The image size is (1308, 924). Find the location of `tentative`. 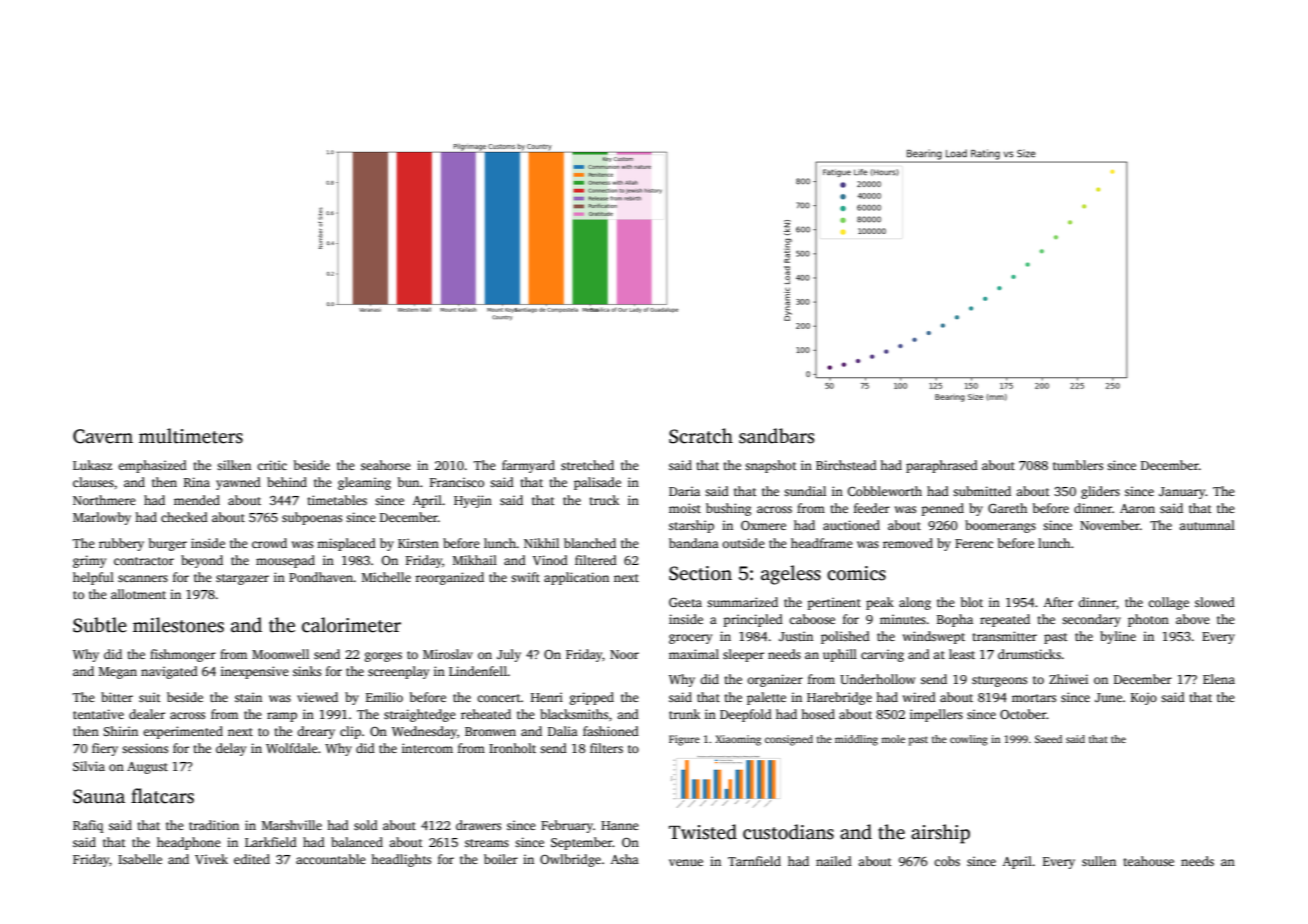

tentative is located at coordinates (98, 714).
